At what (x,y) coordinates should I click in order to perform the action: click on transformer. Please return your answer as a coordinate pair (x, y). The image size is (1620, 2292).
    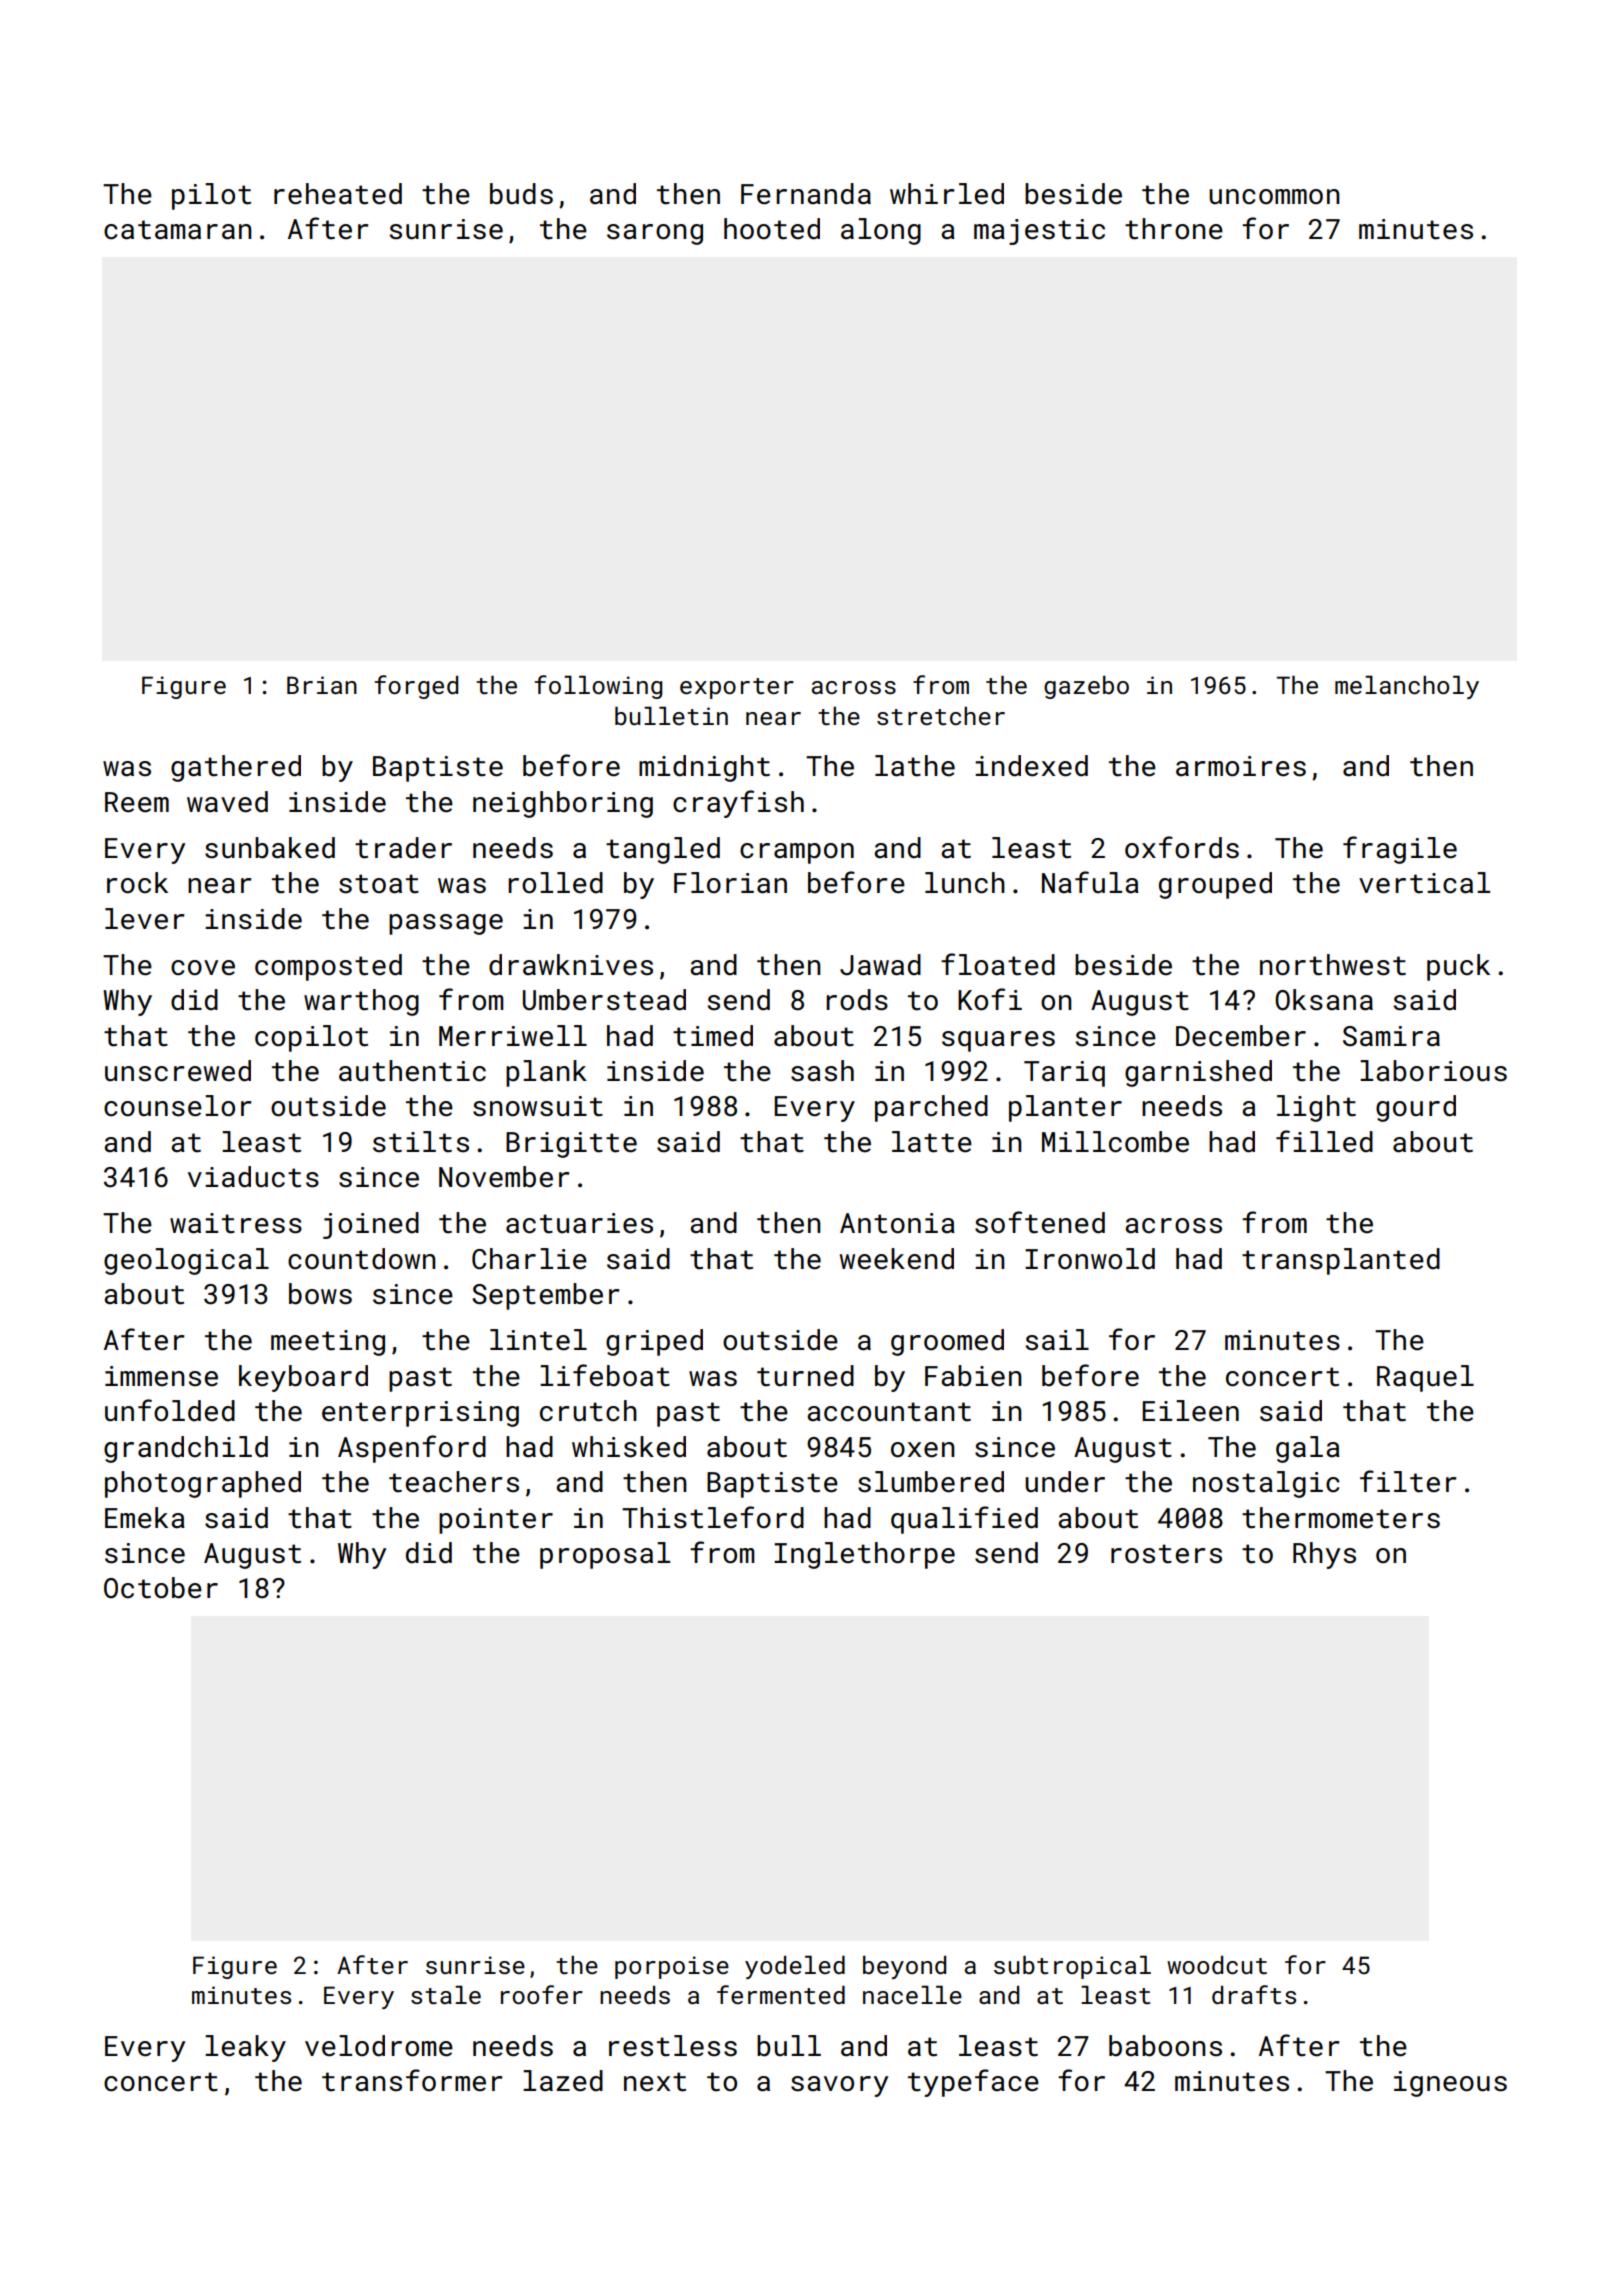
    Looking at the image, I should click on (412, 2080).
